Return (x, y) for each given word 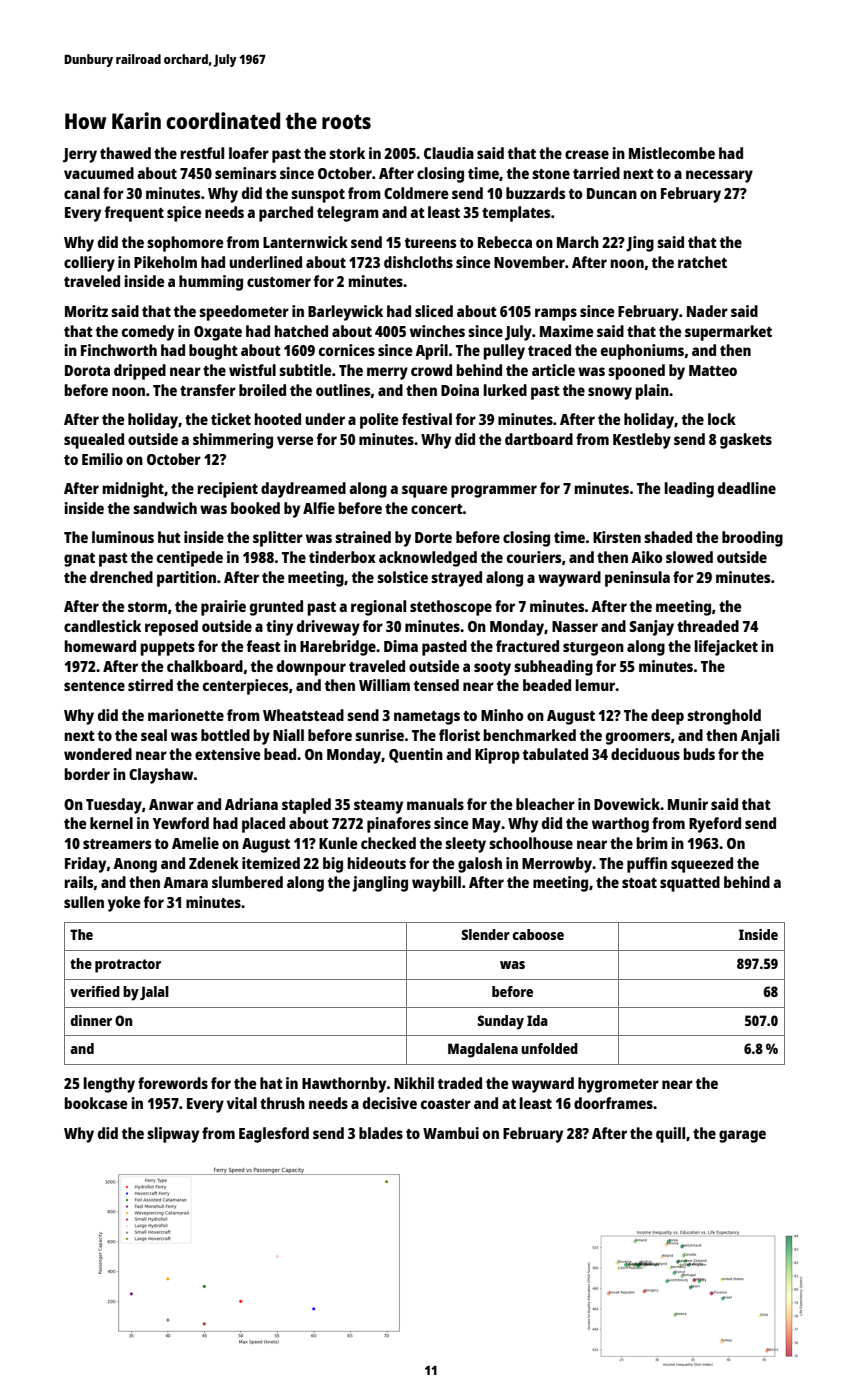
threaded (708, 626)
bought (213, 352)
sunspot (318, 196)
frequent (134, 214)
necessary (719, 176)
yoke (124, 904)
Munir (688, 804)
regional (378, 608)
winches (437, 331)
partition (186, 579)
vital (242, 1103)
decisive (390, 1103)
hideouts (376, 863)
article (553, 370)
